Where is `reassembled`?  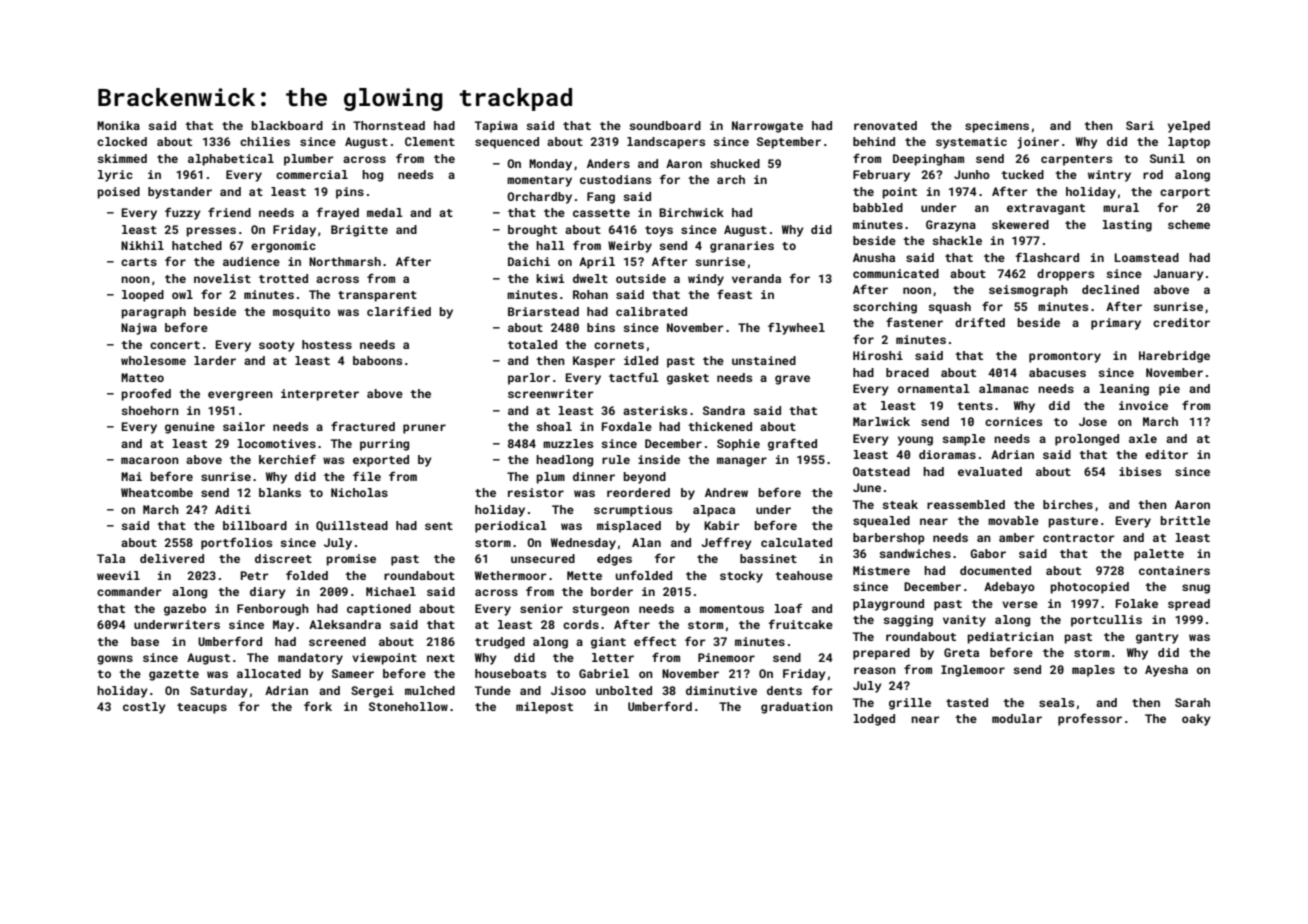
reassembled is located at coordinates (966, 504).
